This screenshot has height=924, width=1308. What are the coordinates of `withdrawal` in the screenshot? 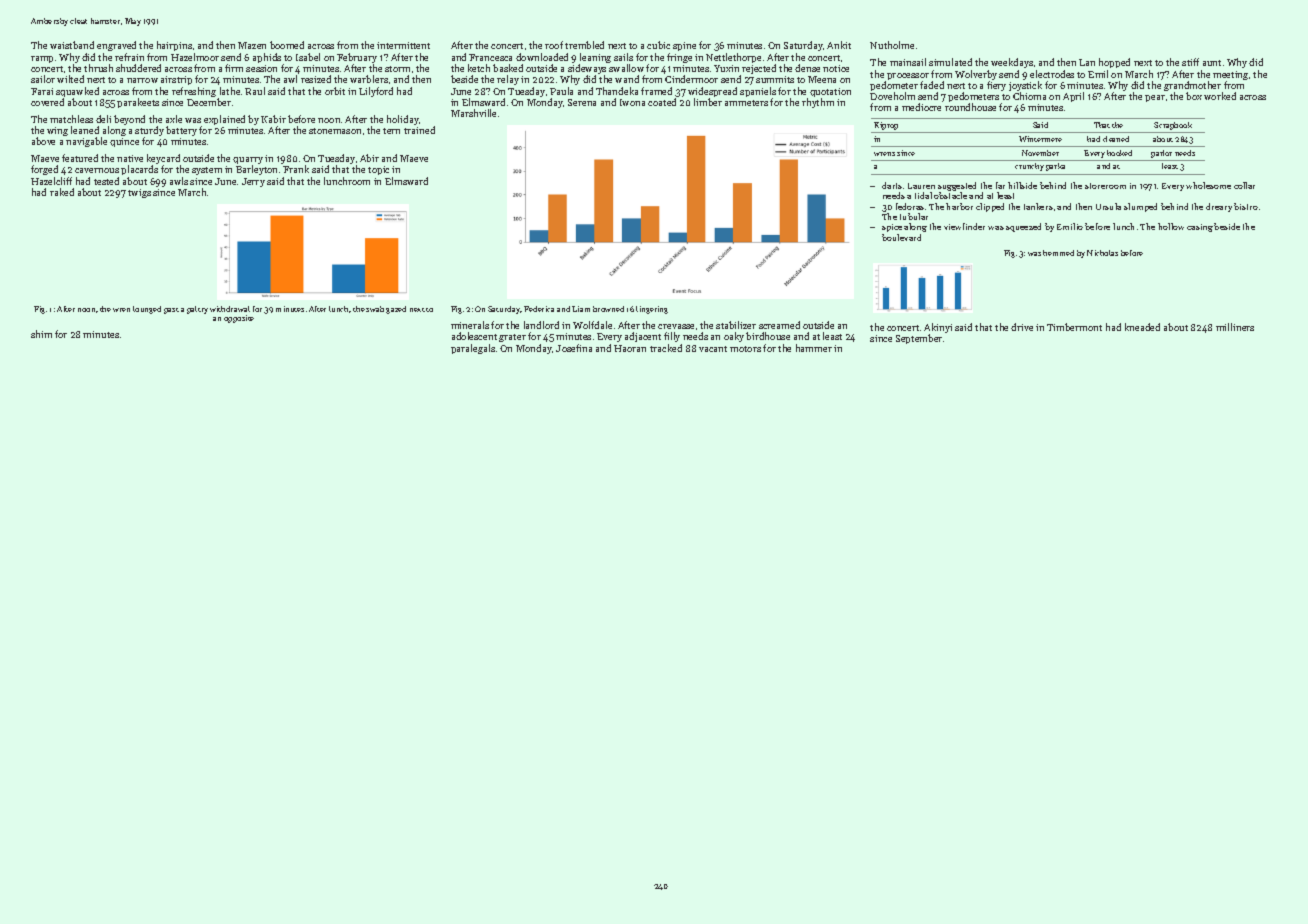 It's located at (230, 309).
